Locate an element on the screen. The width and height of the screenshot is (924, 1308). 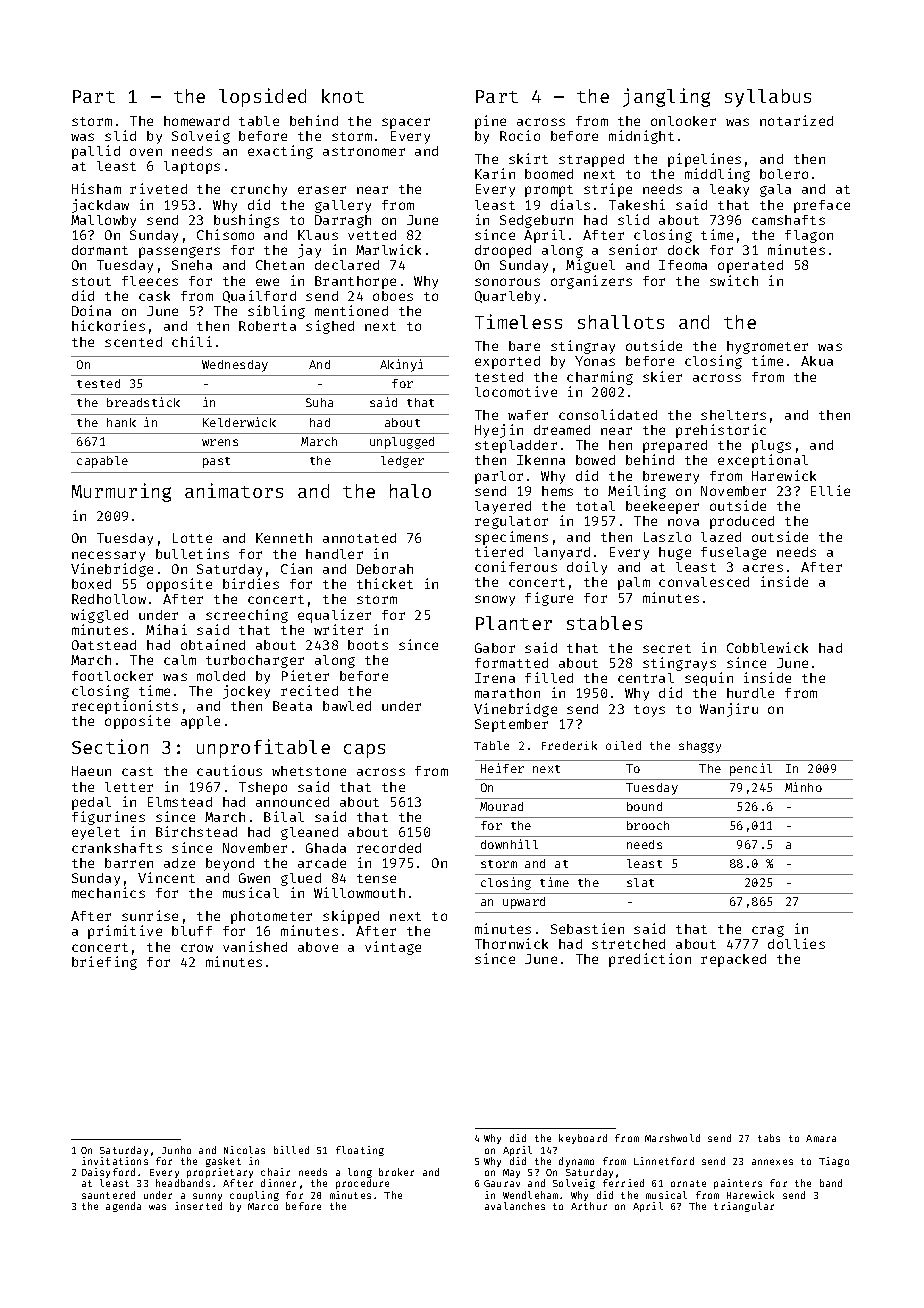
Wanjiru is located at coordinates (729, 710).
